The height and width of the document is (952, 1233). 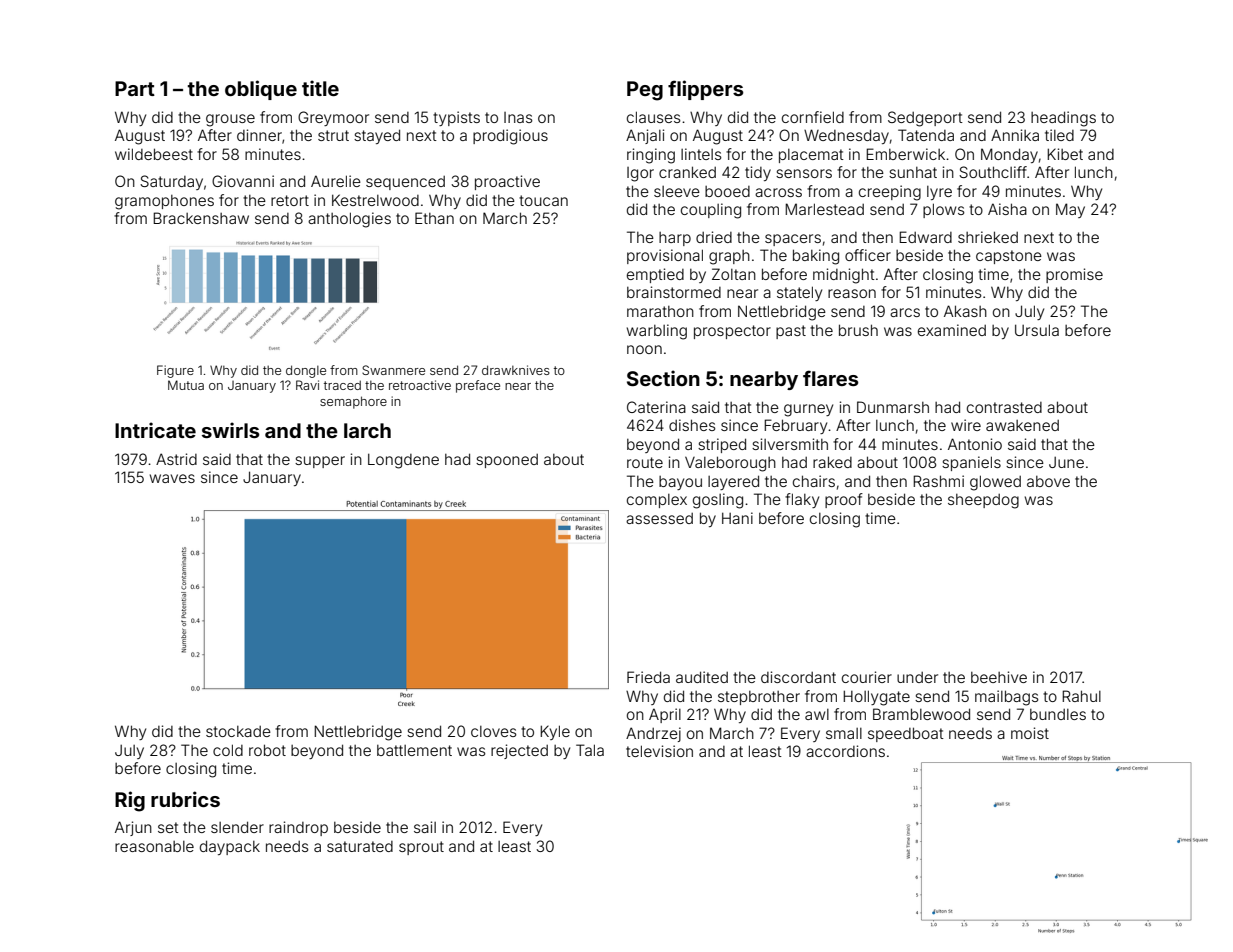 I want to click on Anjali, so click(x=645, y=136).
